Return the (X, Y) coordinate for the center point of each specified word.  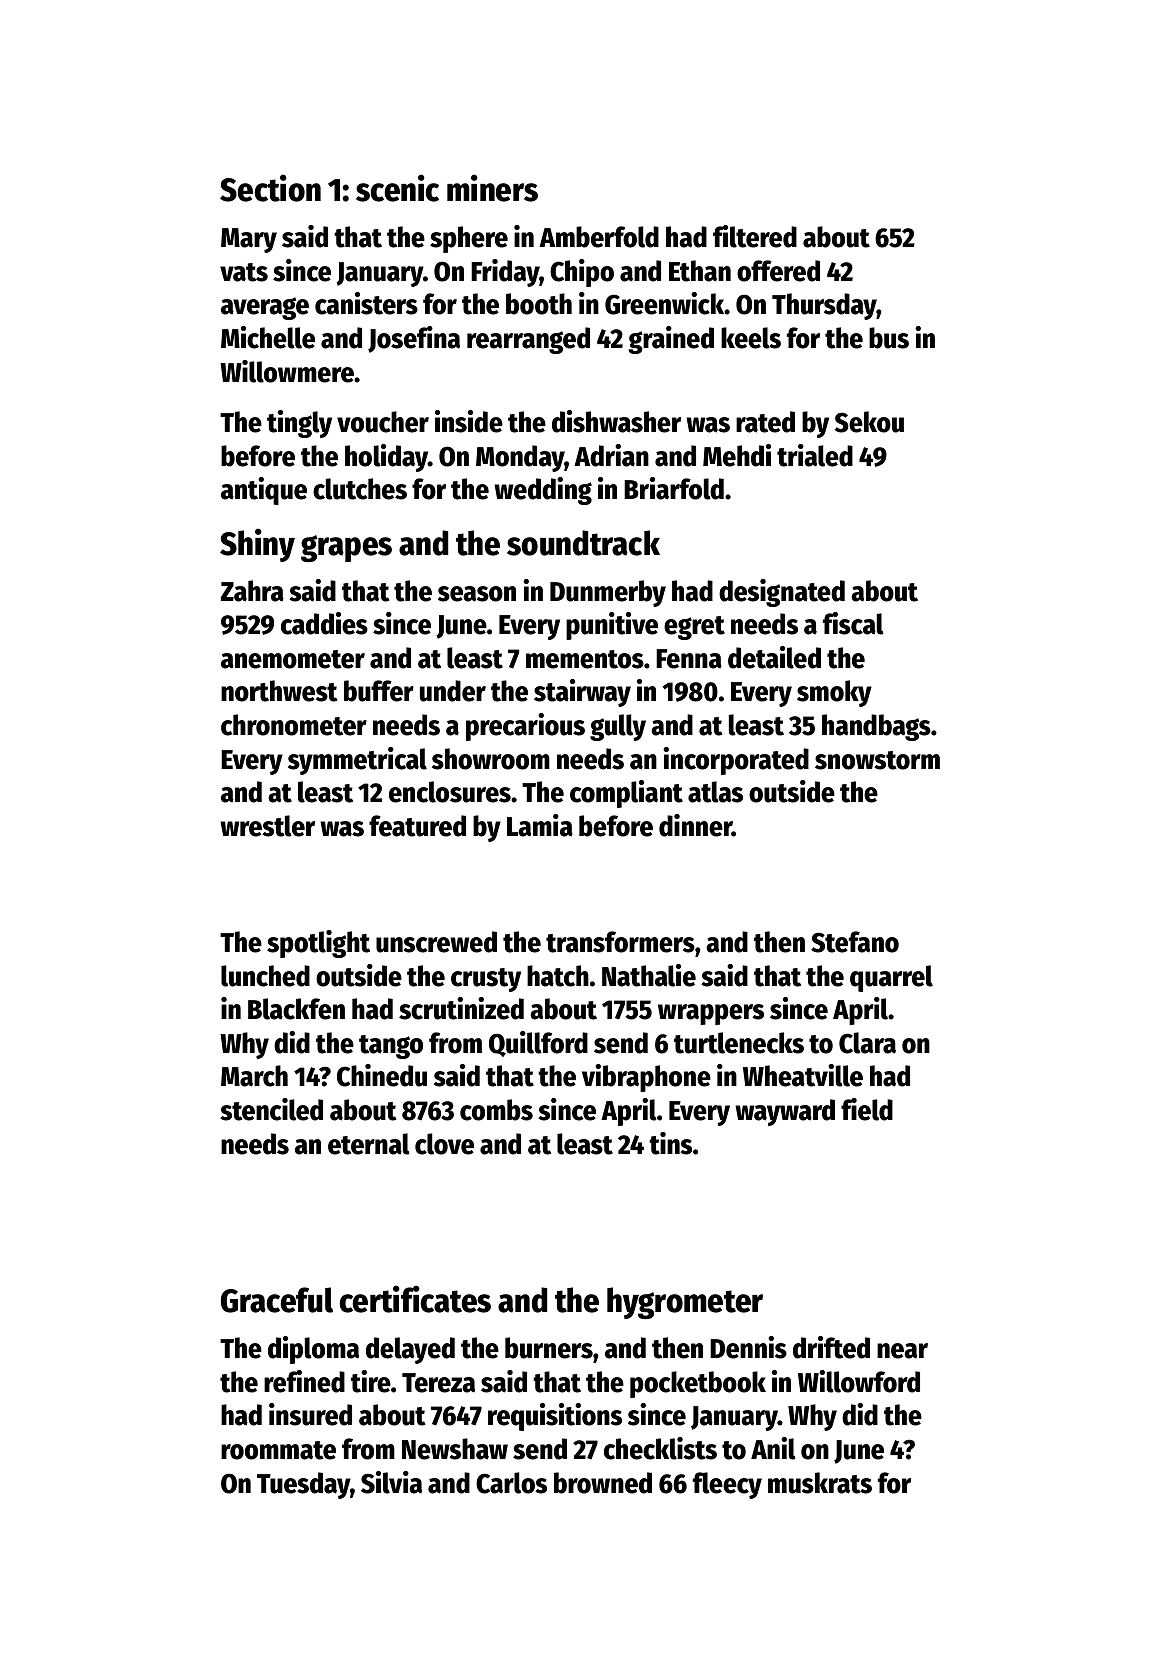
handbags (876, 727)
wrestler (267, 826)
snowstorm (877, 760)
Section (270, 188)
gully (618, 727)
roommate (278, 1450)
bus (889, 338)
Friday (505, 273)
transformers (620, 942)
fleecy (727, 1485)
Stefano (855, 942)
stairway (582, 693)
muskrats (820, 1483)
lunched (265, 976)
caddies (324, 623)
